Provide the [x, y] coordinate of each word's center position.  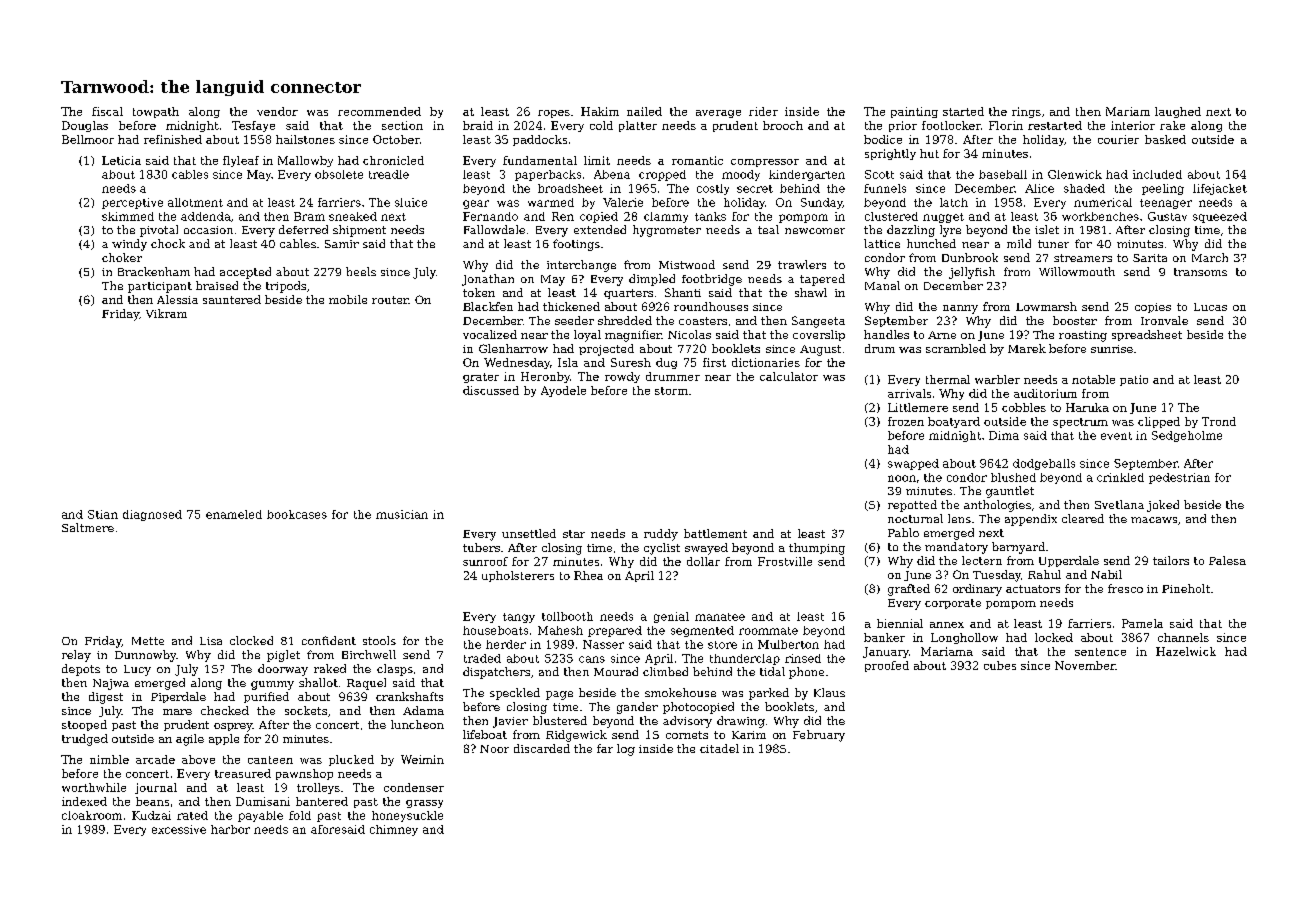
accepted [245, 273]
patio [1134, 380]
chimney [394, 830]
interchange [581, 266]
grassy [424, 804]
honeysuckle [407, 816]
